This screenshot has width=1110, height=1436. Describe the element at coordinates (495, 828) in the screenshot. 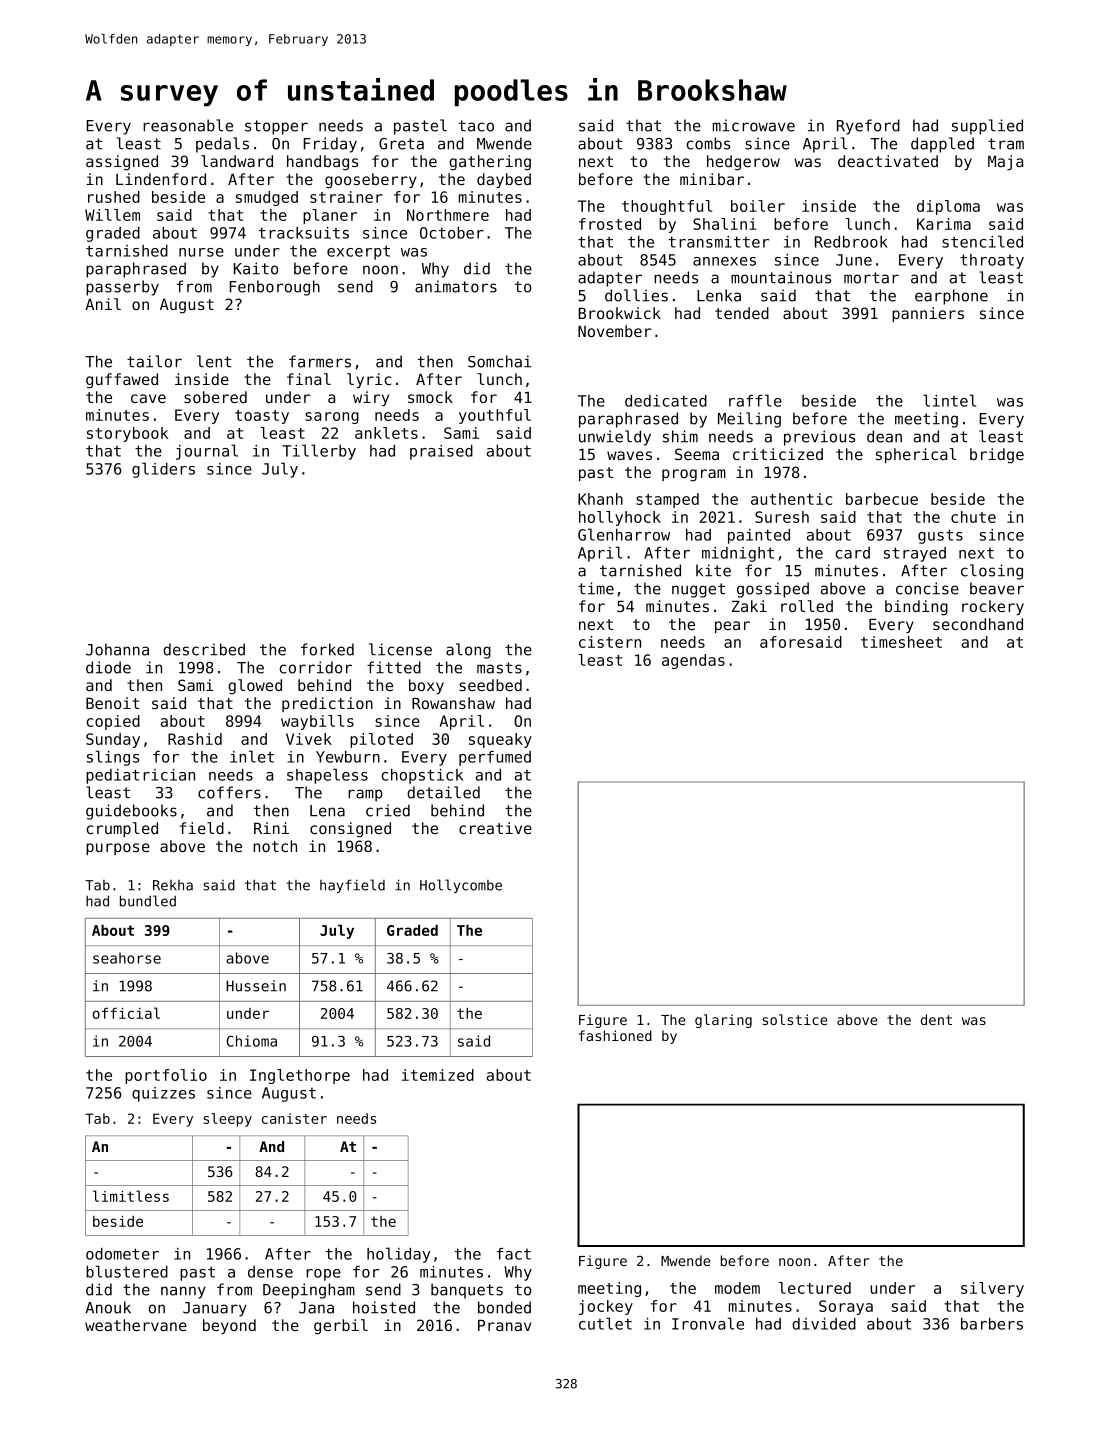

I see `creative` at that location.
